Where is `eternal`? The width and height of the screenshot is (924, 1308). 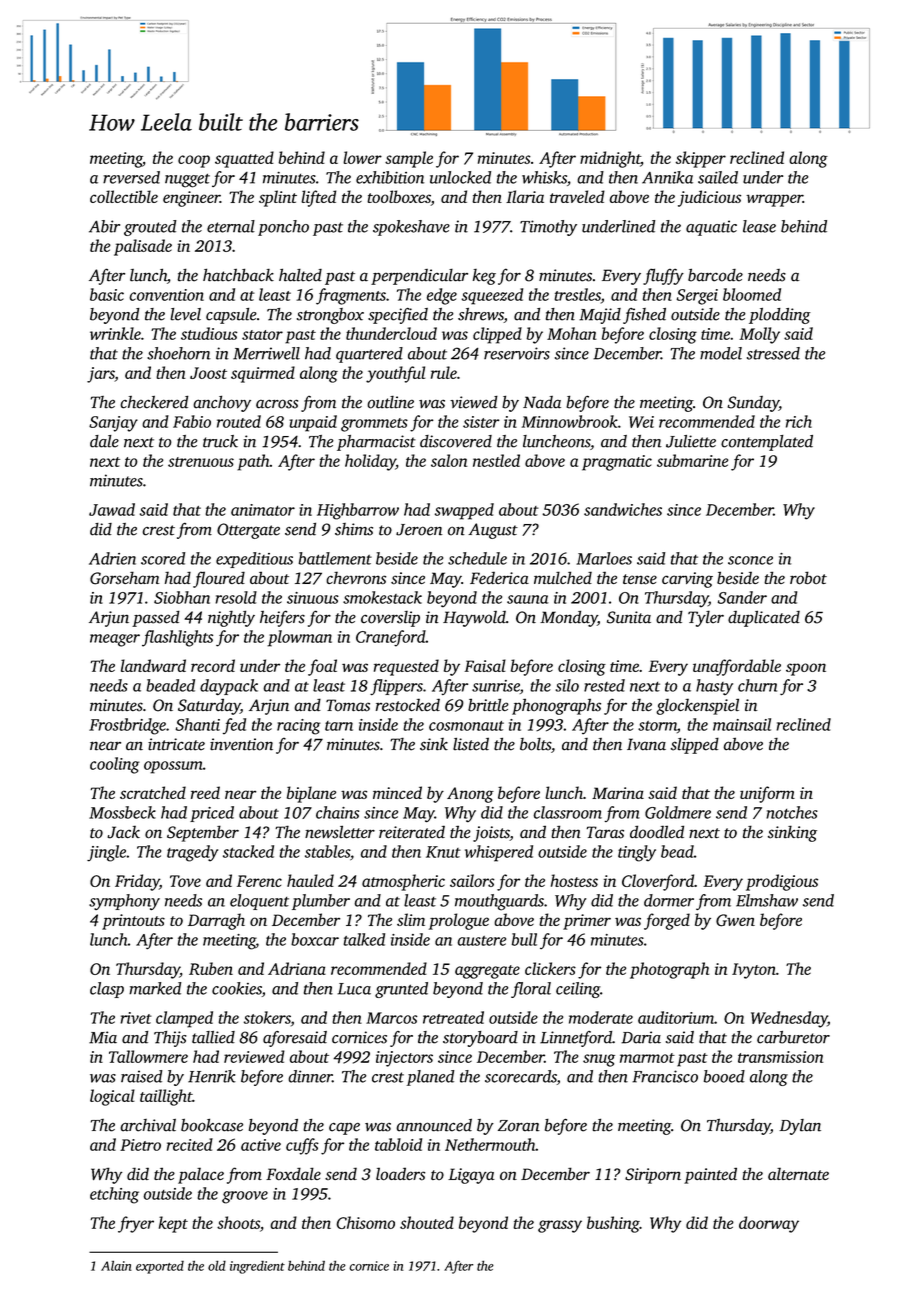
eternal is located at coordinates (231, 226).
